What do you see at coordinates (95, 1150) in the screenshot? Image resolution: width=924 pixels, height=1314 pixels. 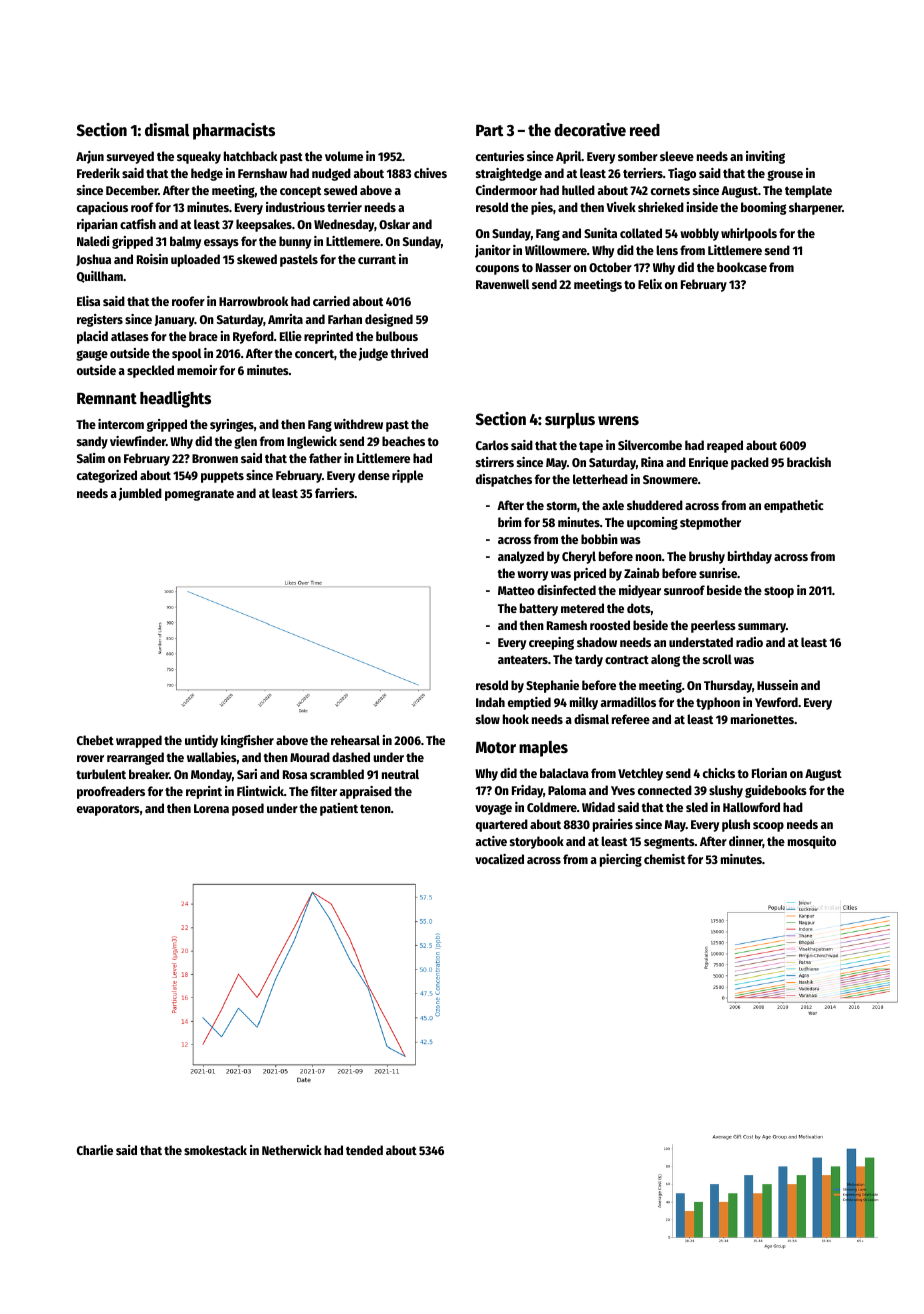 I see `Charlie` at bounding box center [95, 1150].
